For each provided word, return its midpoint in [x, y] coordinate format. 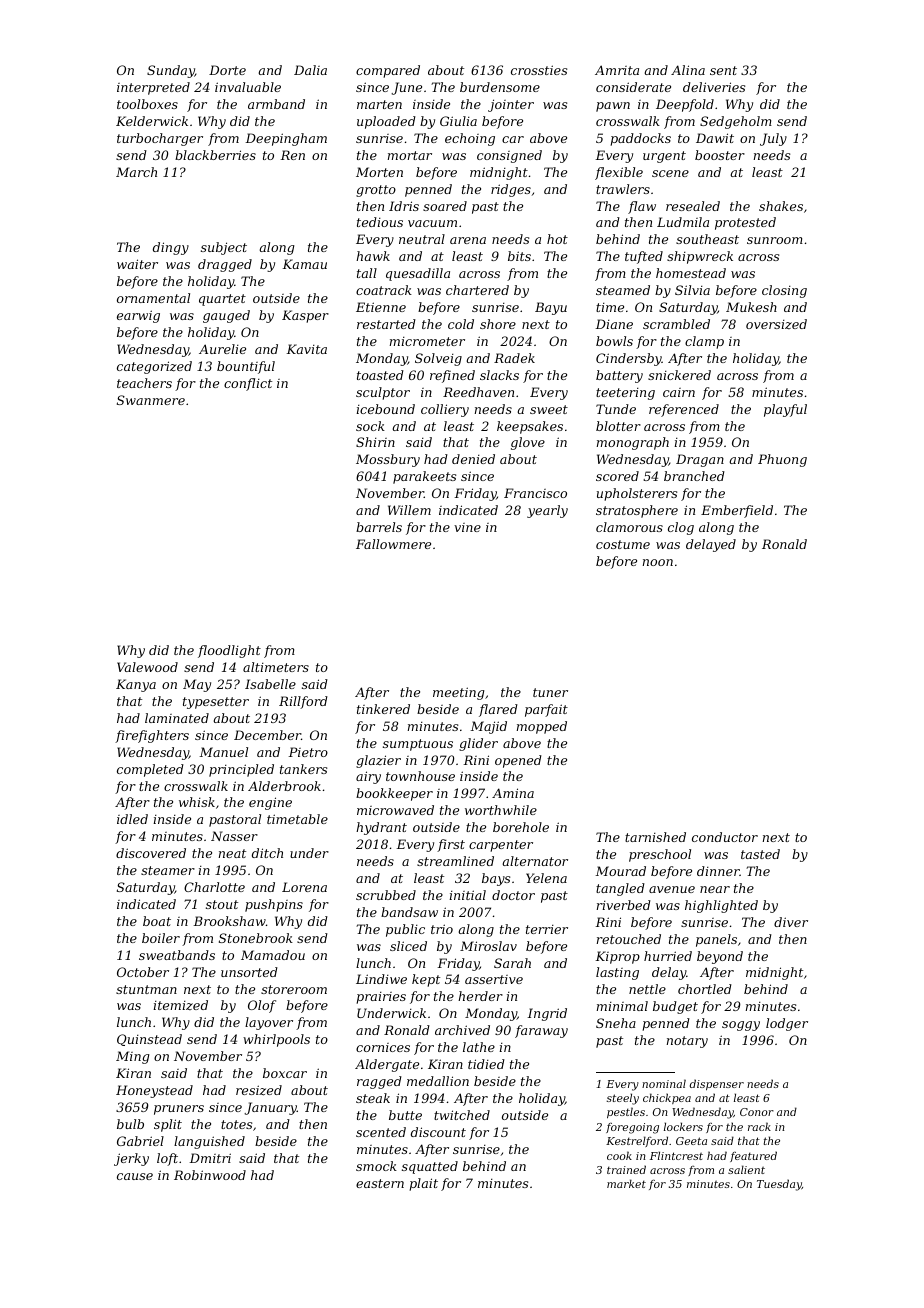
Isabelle [270, 684]
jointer [511, 105]
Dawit [715, 138]
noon [658, 562]
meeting [458, 693]
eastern [380, 1183]
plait [423, 1184]
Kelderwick [152, 121]
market [626, 1183]
